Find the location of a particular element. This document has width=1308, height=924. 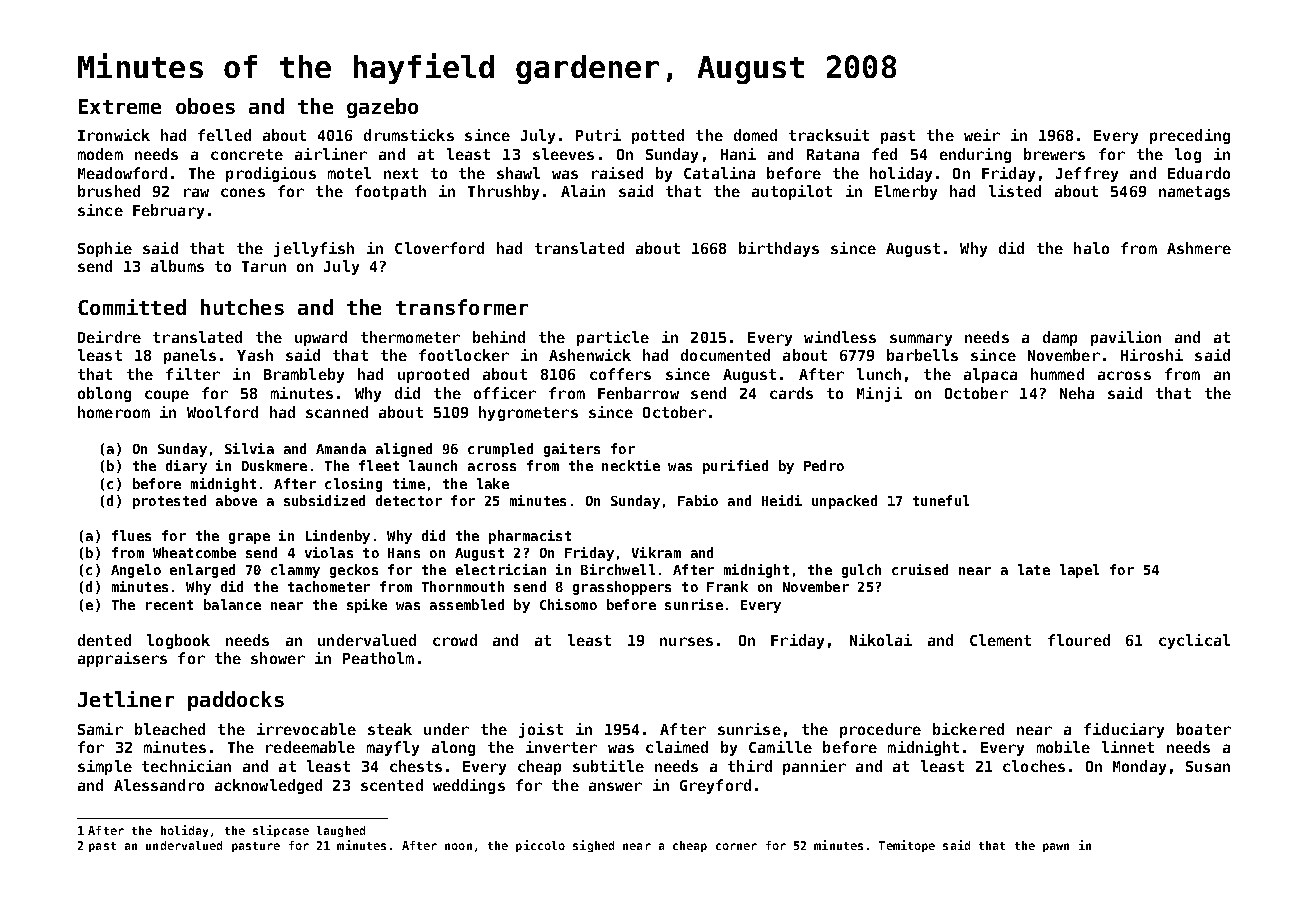

flues is located at coordinates (131, 535).
